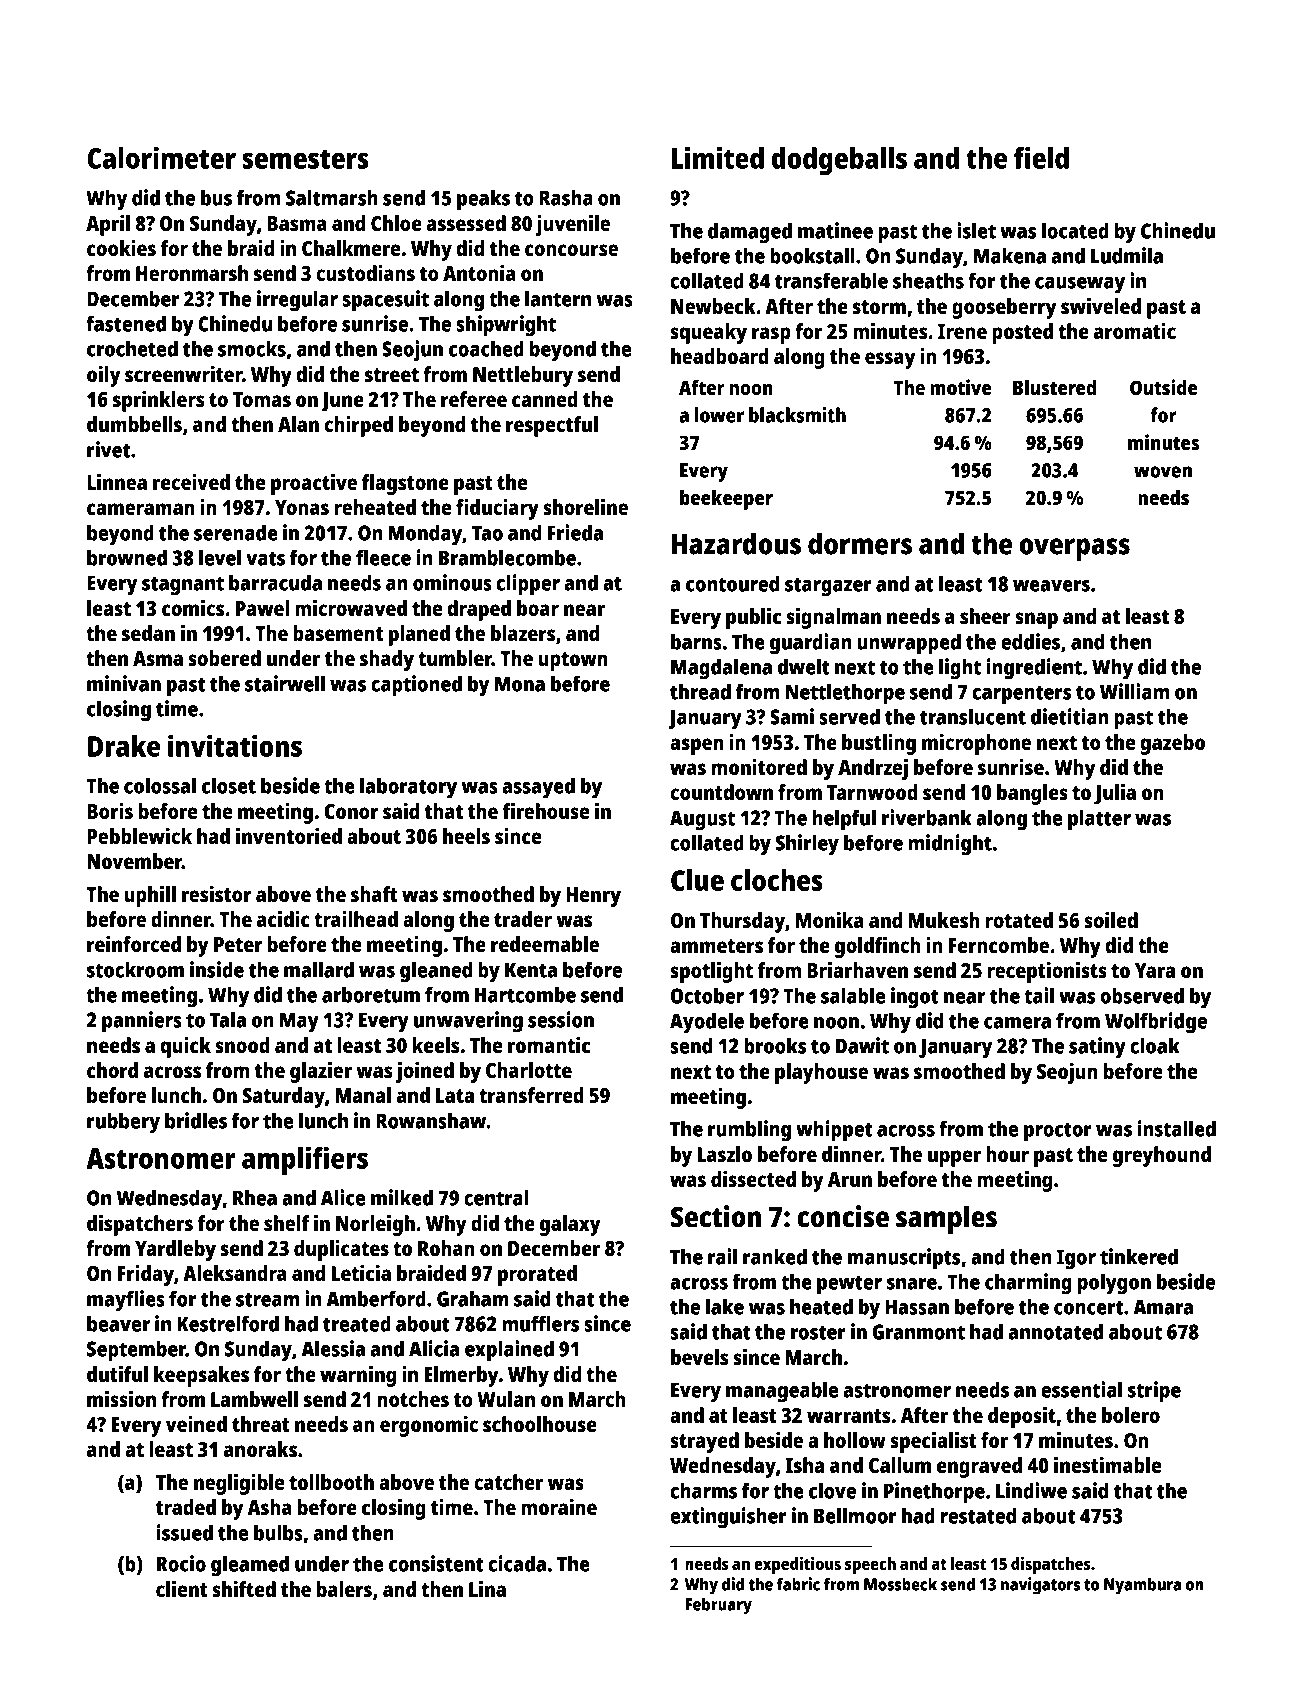 Image resolution: width=1305 pixels, height=1689 pixels. Describe the element at coordinates (1163, 1307) in the screenshot. I see `Amara` at that location.
